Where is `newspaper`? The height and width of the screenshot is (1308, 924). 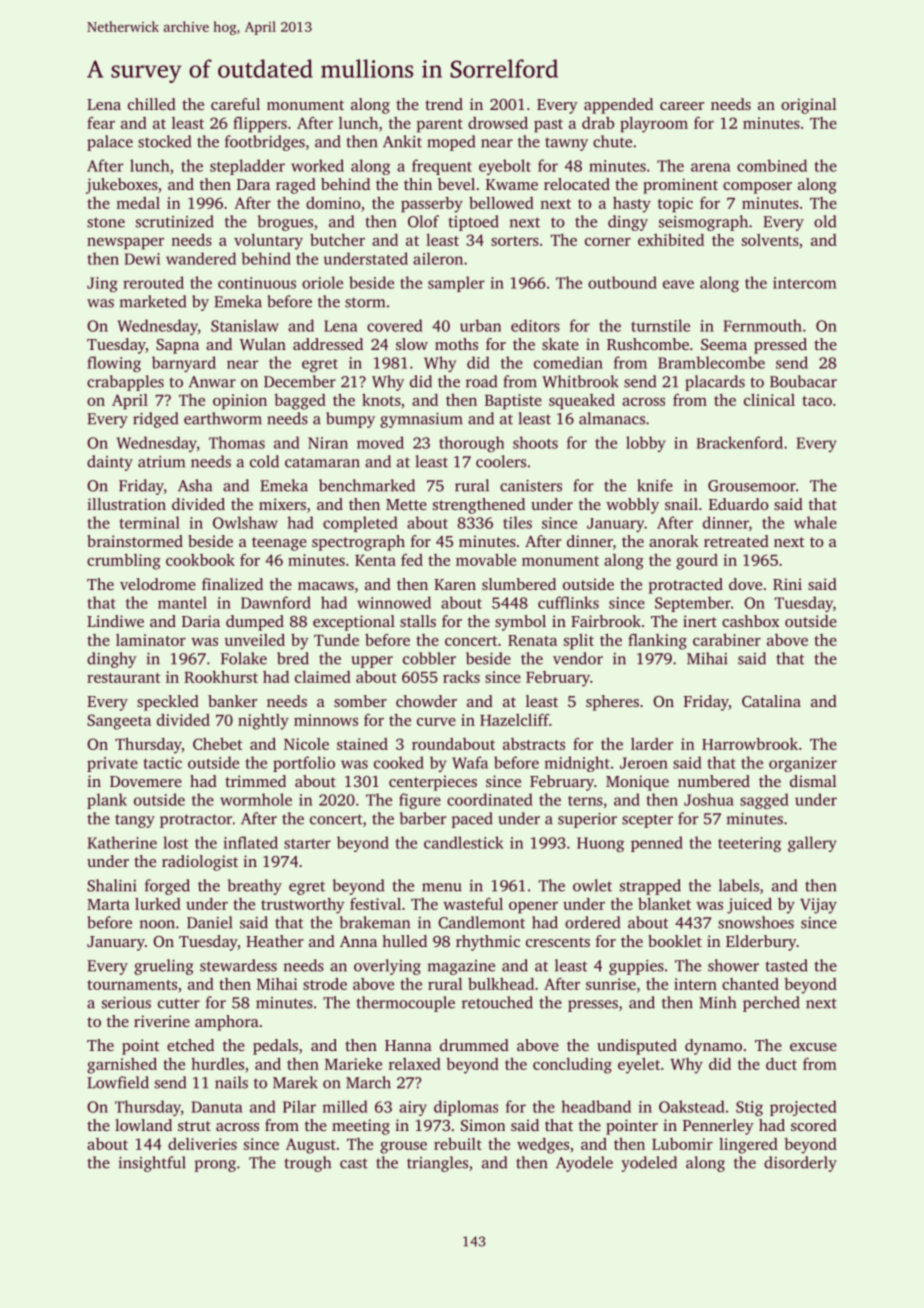 newspaper is located at coordinates (125, 243).
